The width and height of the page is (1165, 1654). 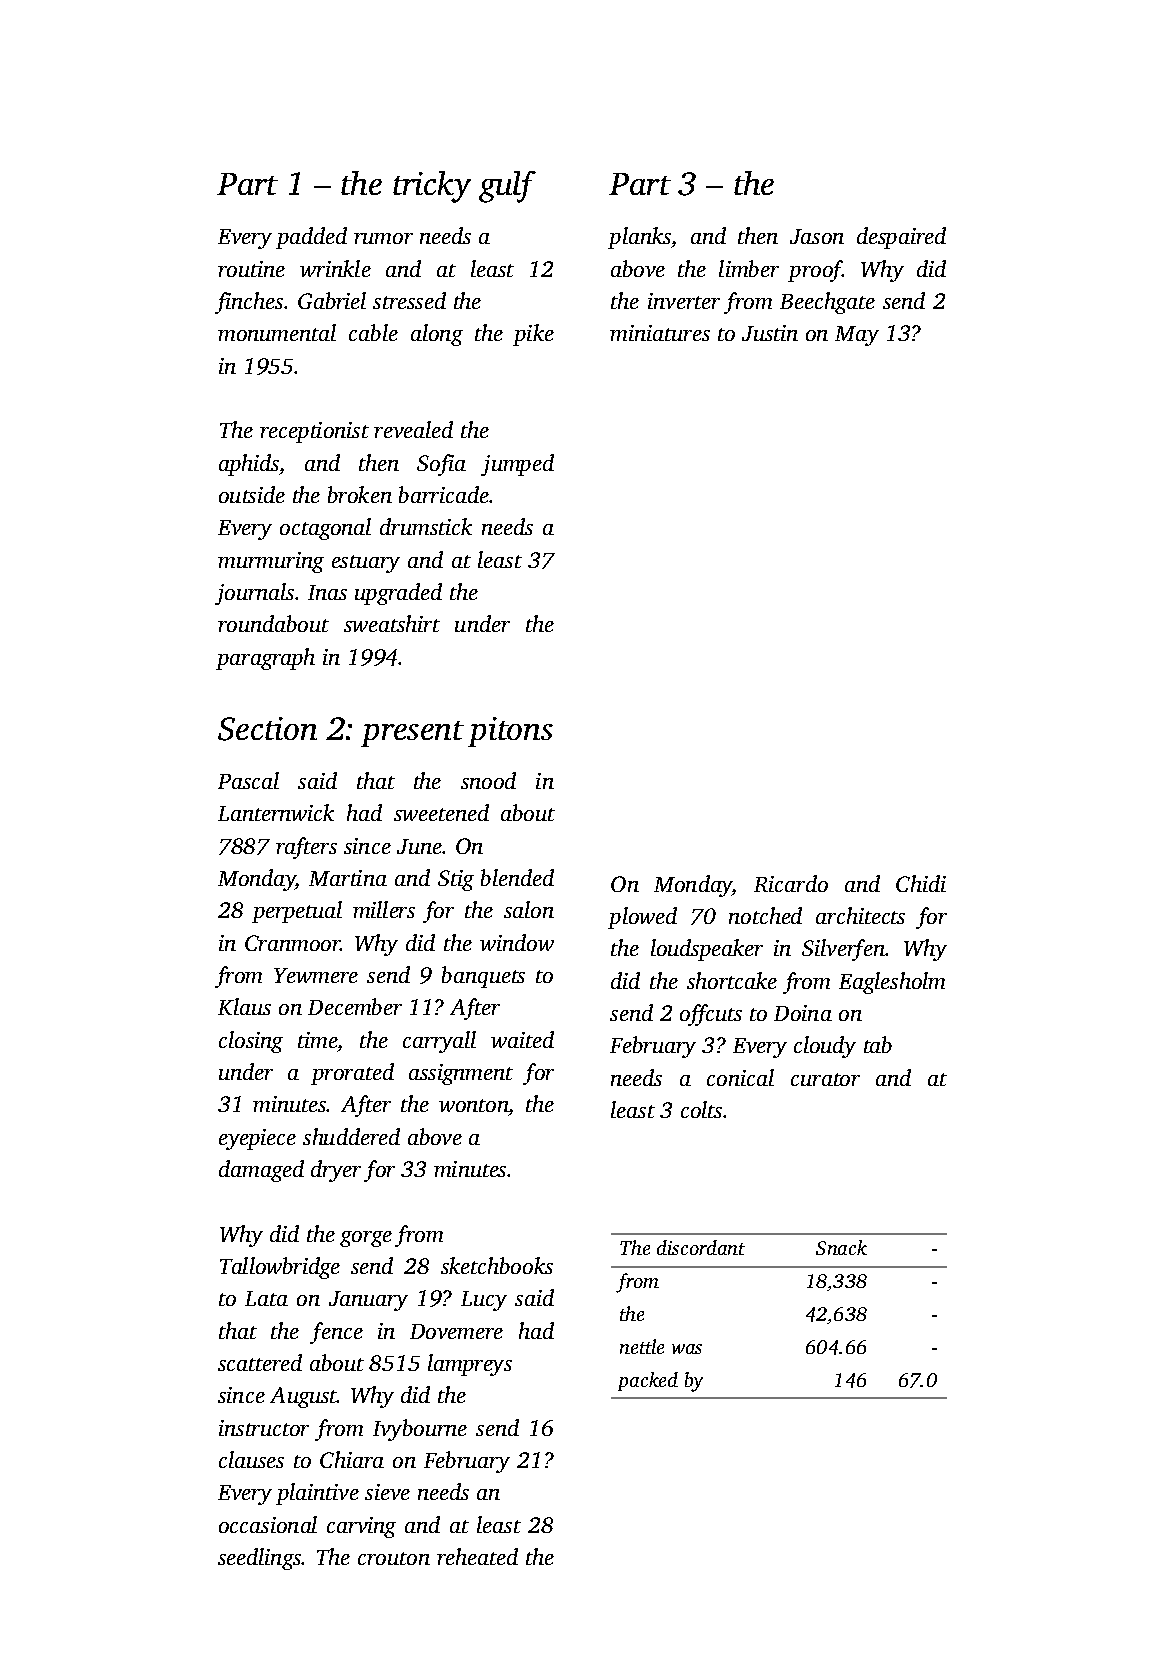 I want to click on Stig, so click(x=456, y=880).
